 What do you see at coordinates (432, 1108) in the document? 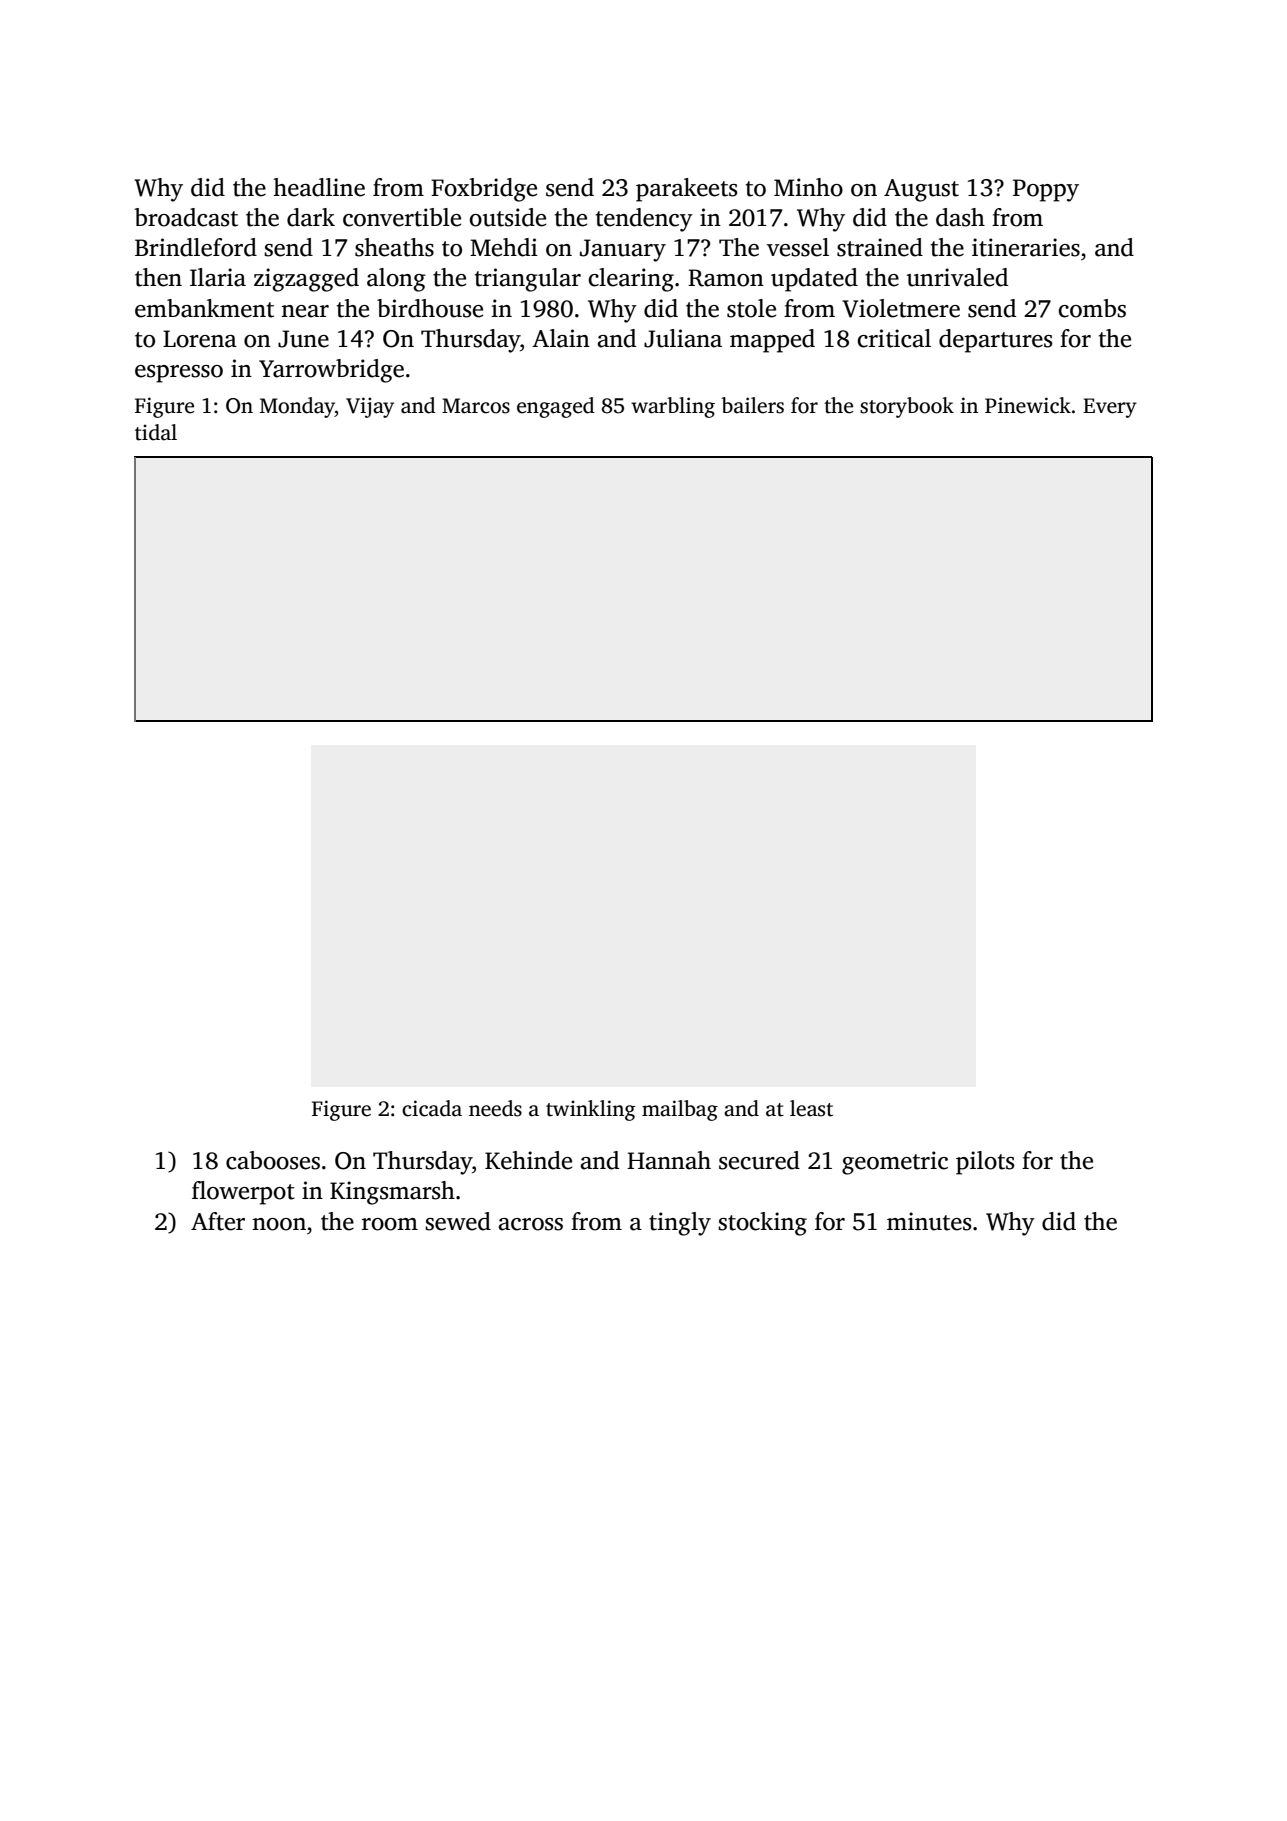
I see `cicada` at bounding box center [432, 1108].
